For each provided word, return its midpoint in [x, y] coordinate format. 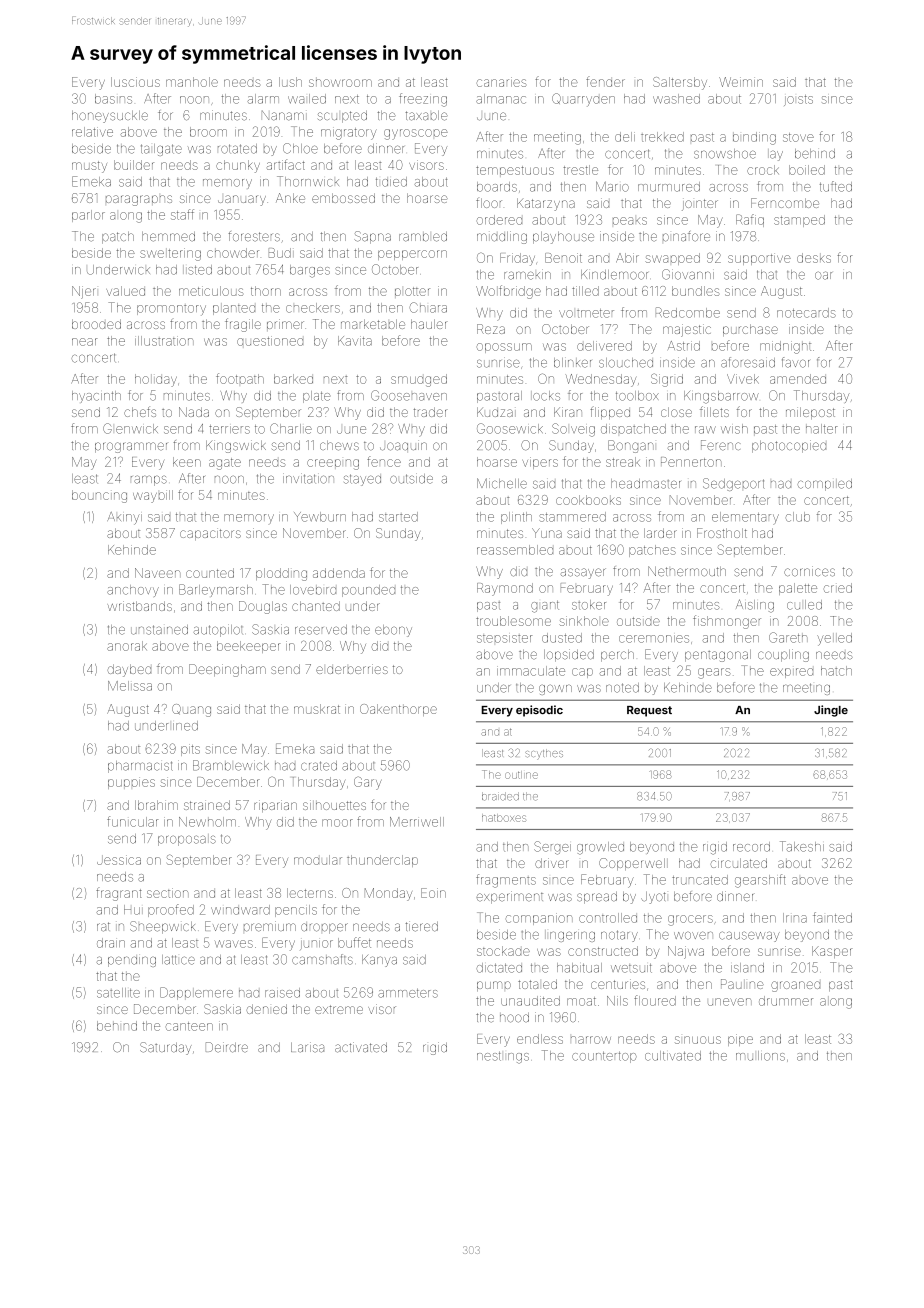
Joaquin [403, 446]
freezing [423, 100]
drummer [786, 1001]
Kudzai [495, 412]
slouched [626, 363]
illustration [164, 341]
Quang [191, 710]
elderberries [352, 669]
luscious [135, 82]
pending [132, 961]
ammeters [408, 993]
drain [111, 943]
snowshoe [725, 154]
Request [649, 711]
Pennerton [691, 462]
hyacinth [96, 397]
